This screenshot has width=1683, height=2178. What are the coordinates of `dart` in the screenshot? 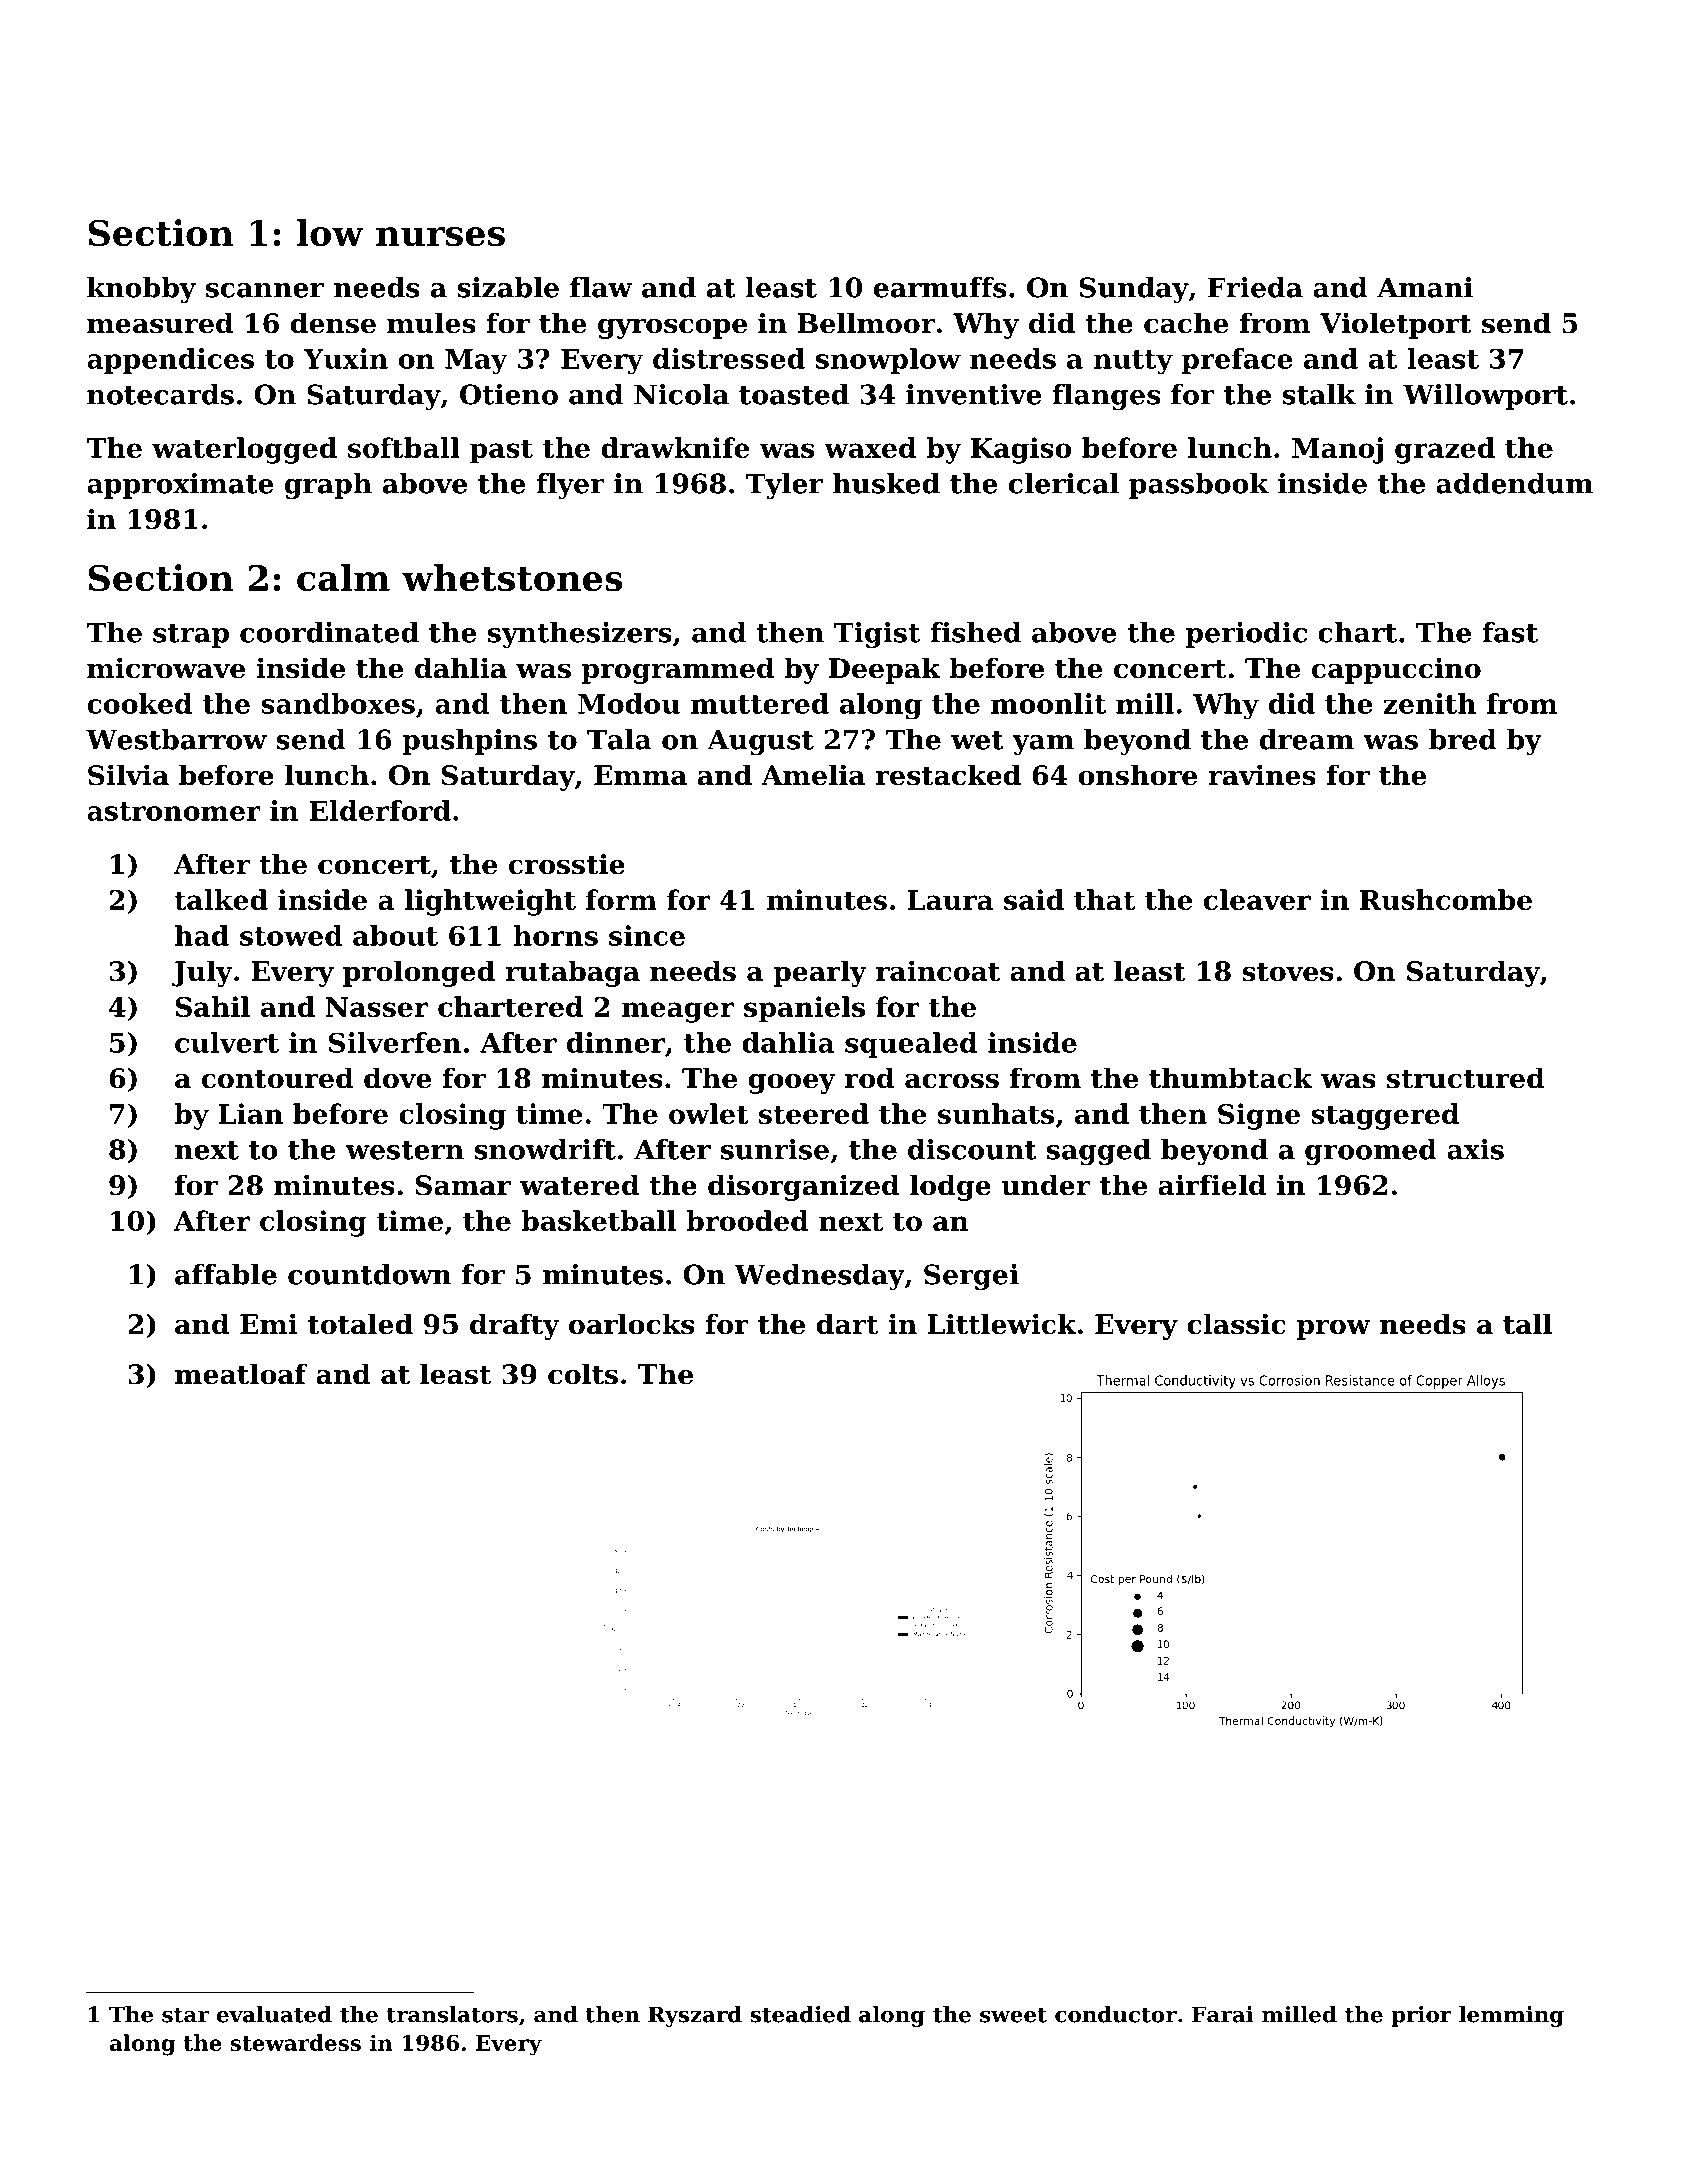 It's located at (847, 1324).
